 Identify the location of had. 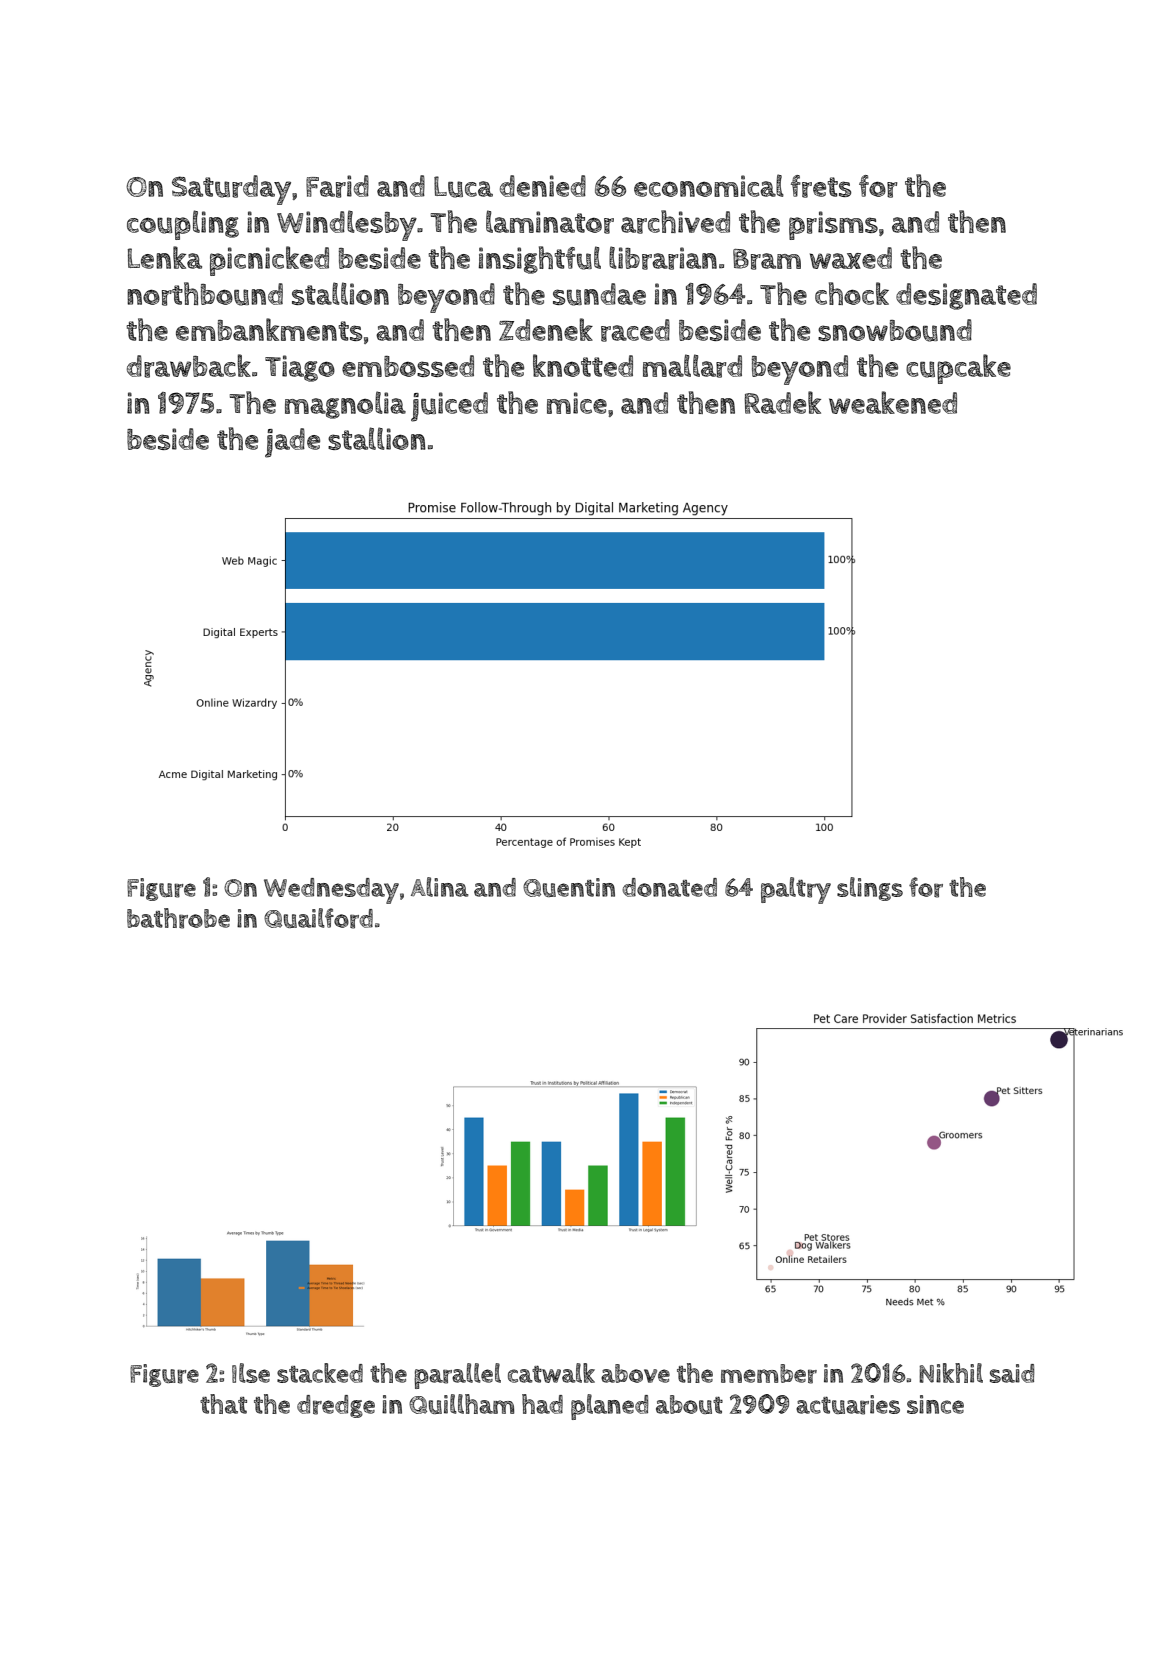
(542, 1404).
